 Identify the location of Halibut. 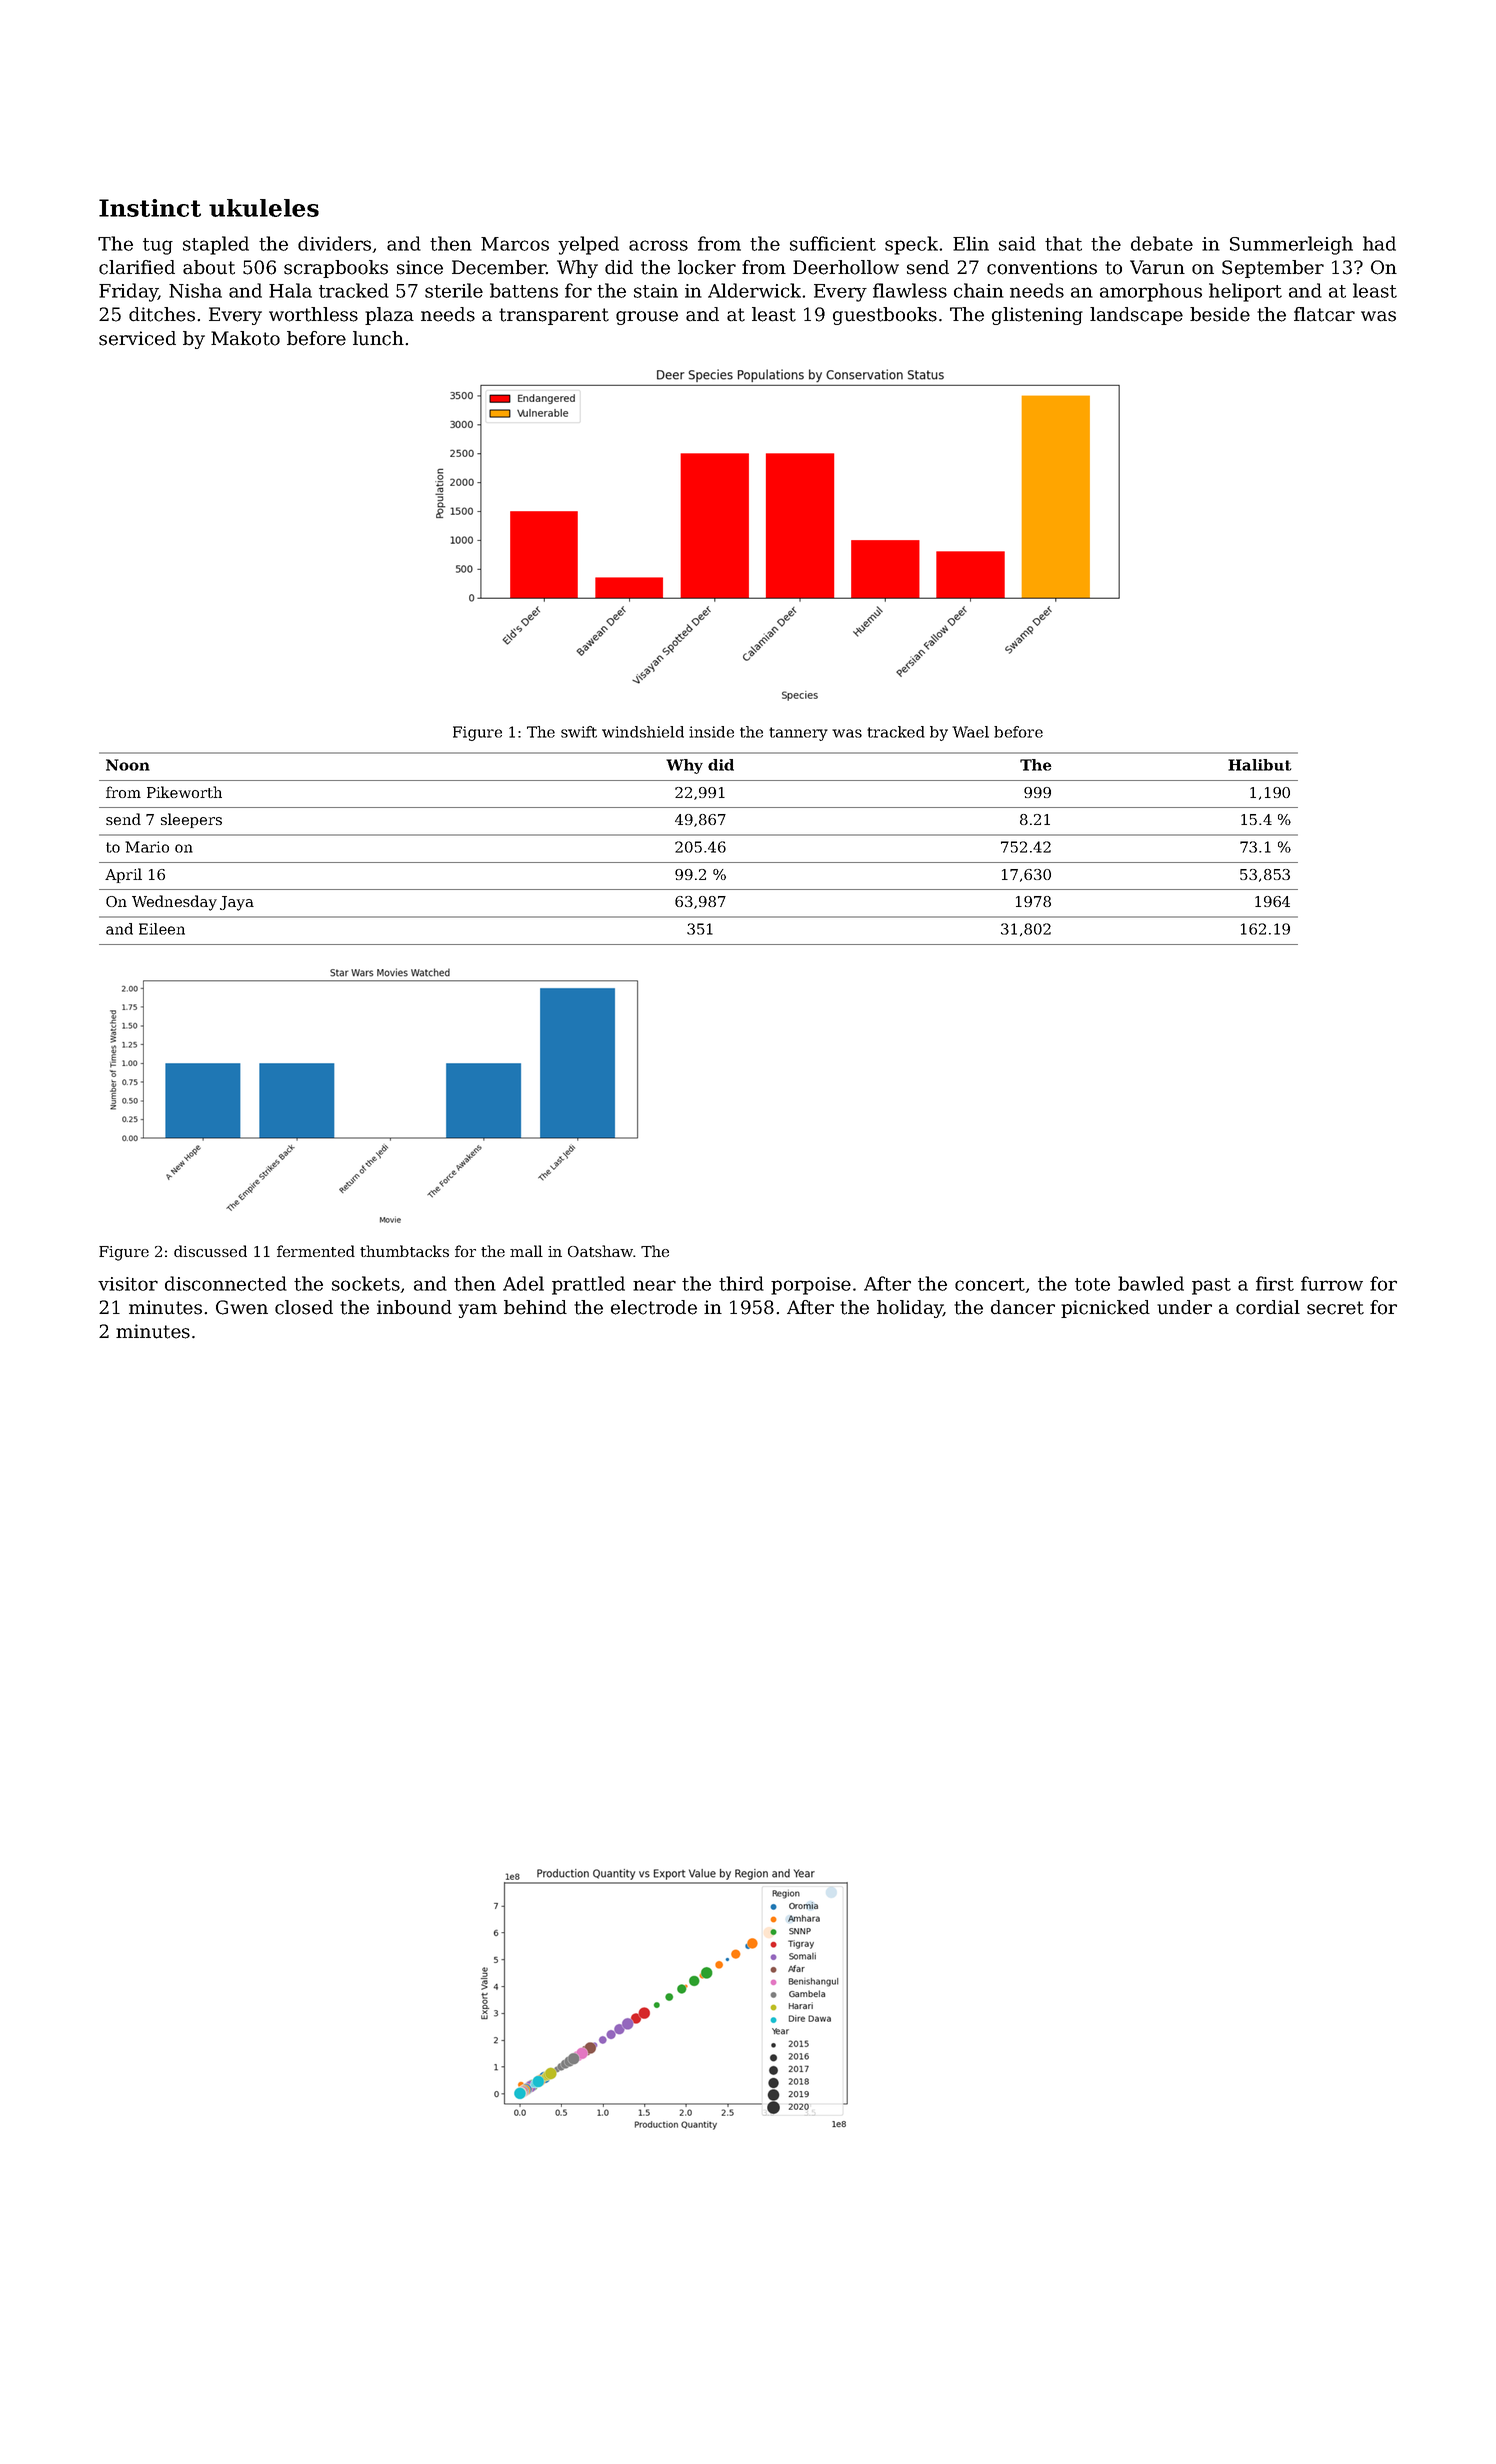
(1259, 765).
